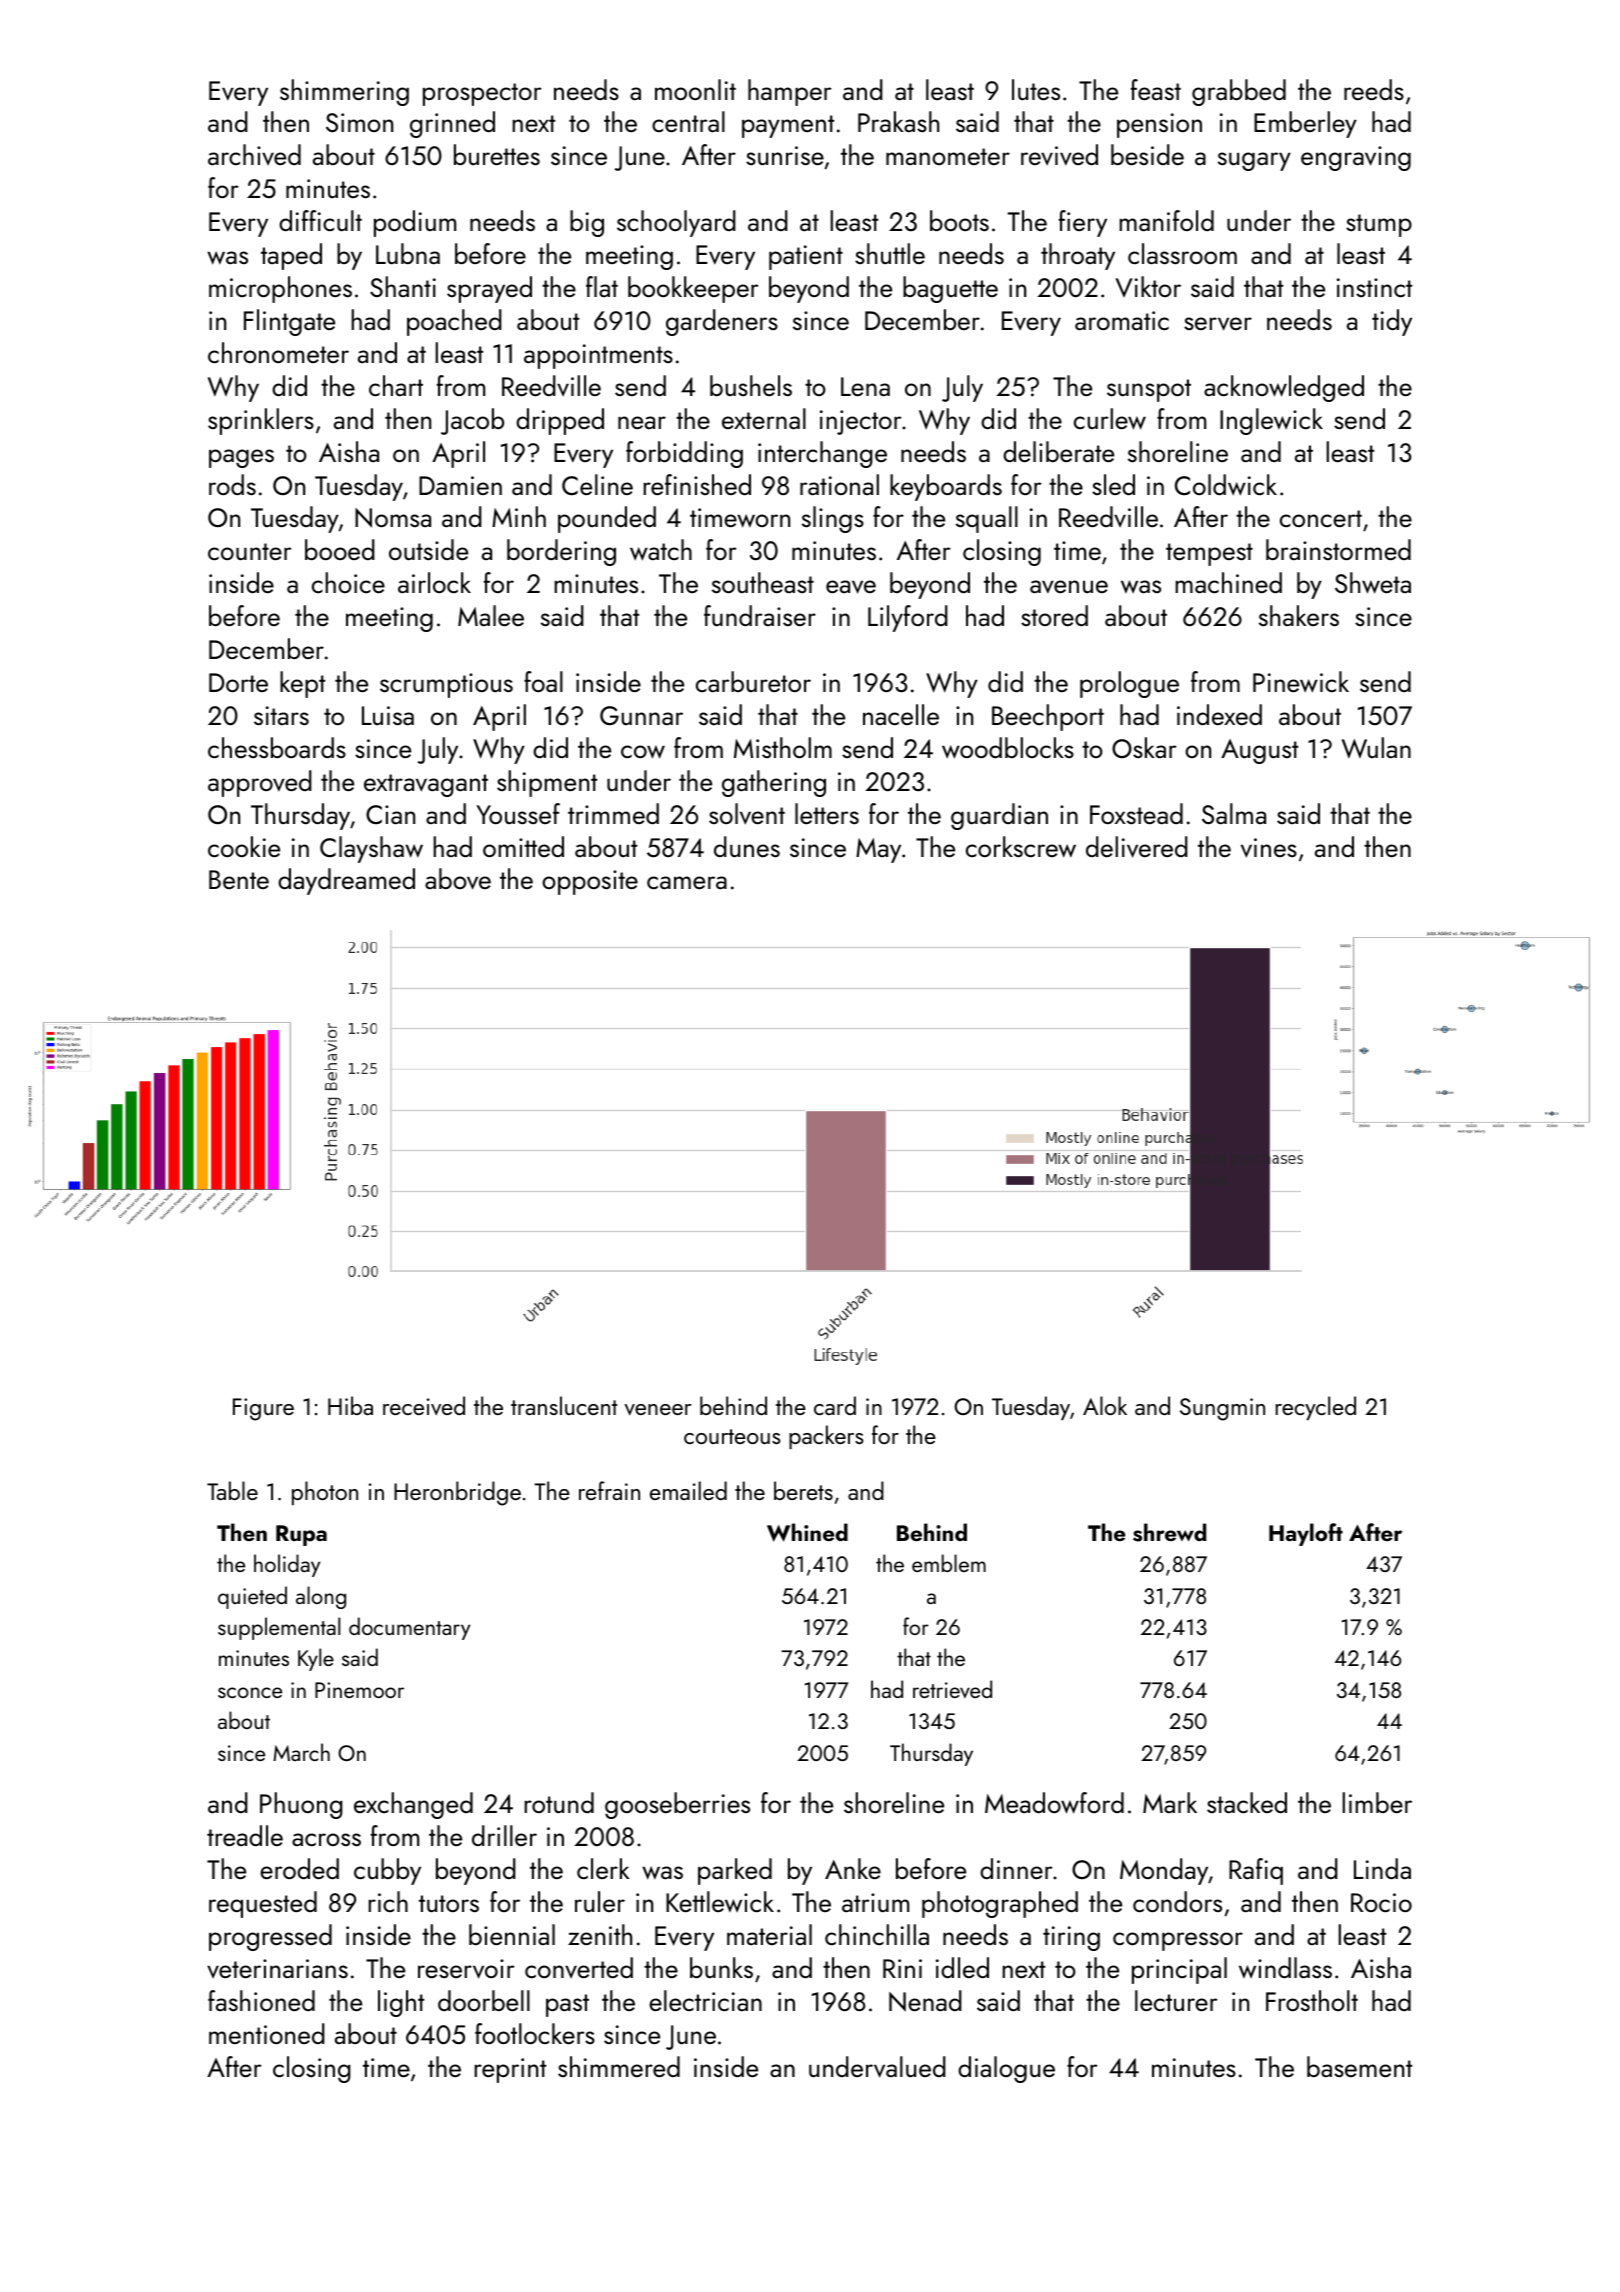 The height and width of the image is (2292, 1620). I want to click on difficult, so click(320, 220).
